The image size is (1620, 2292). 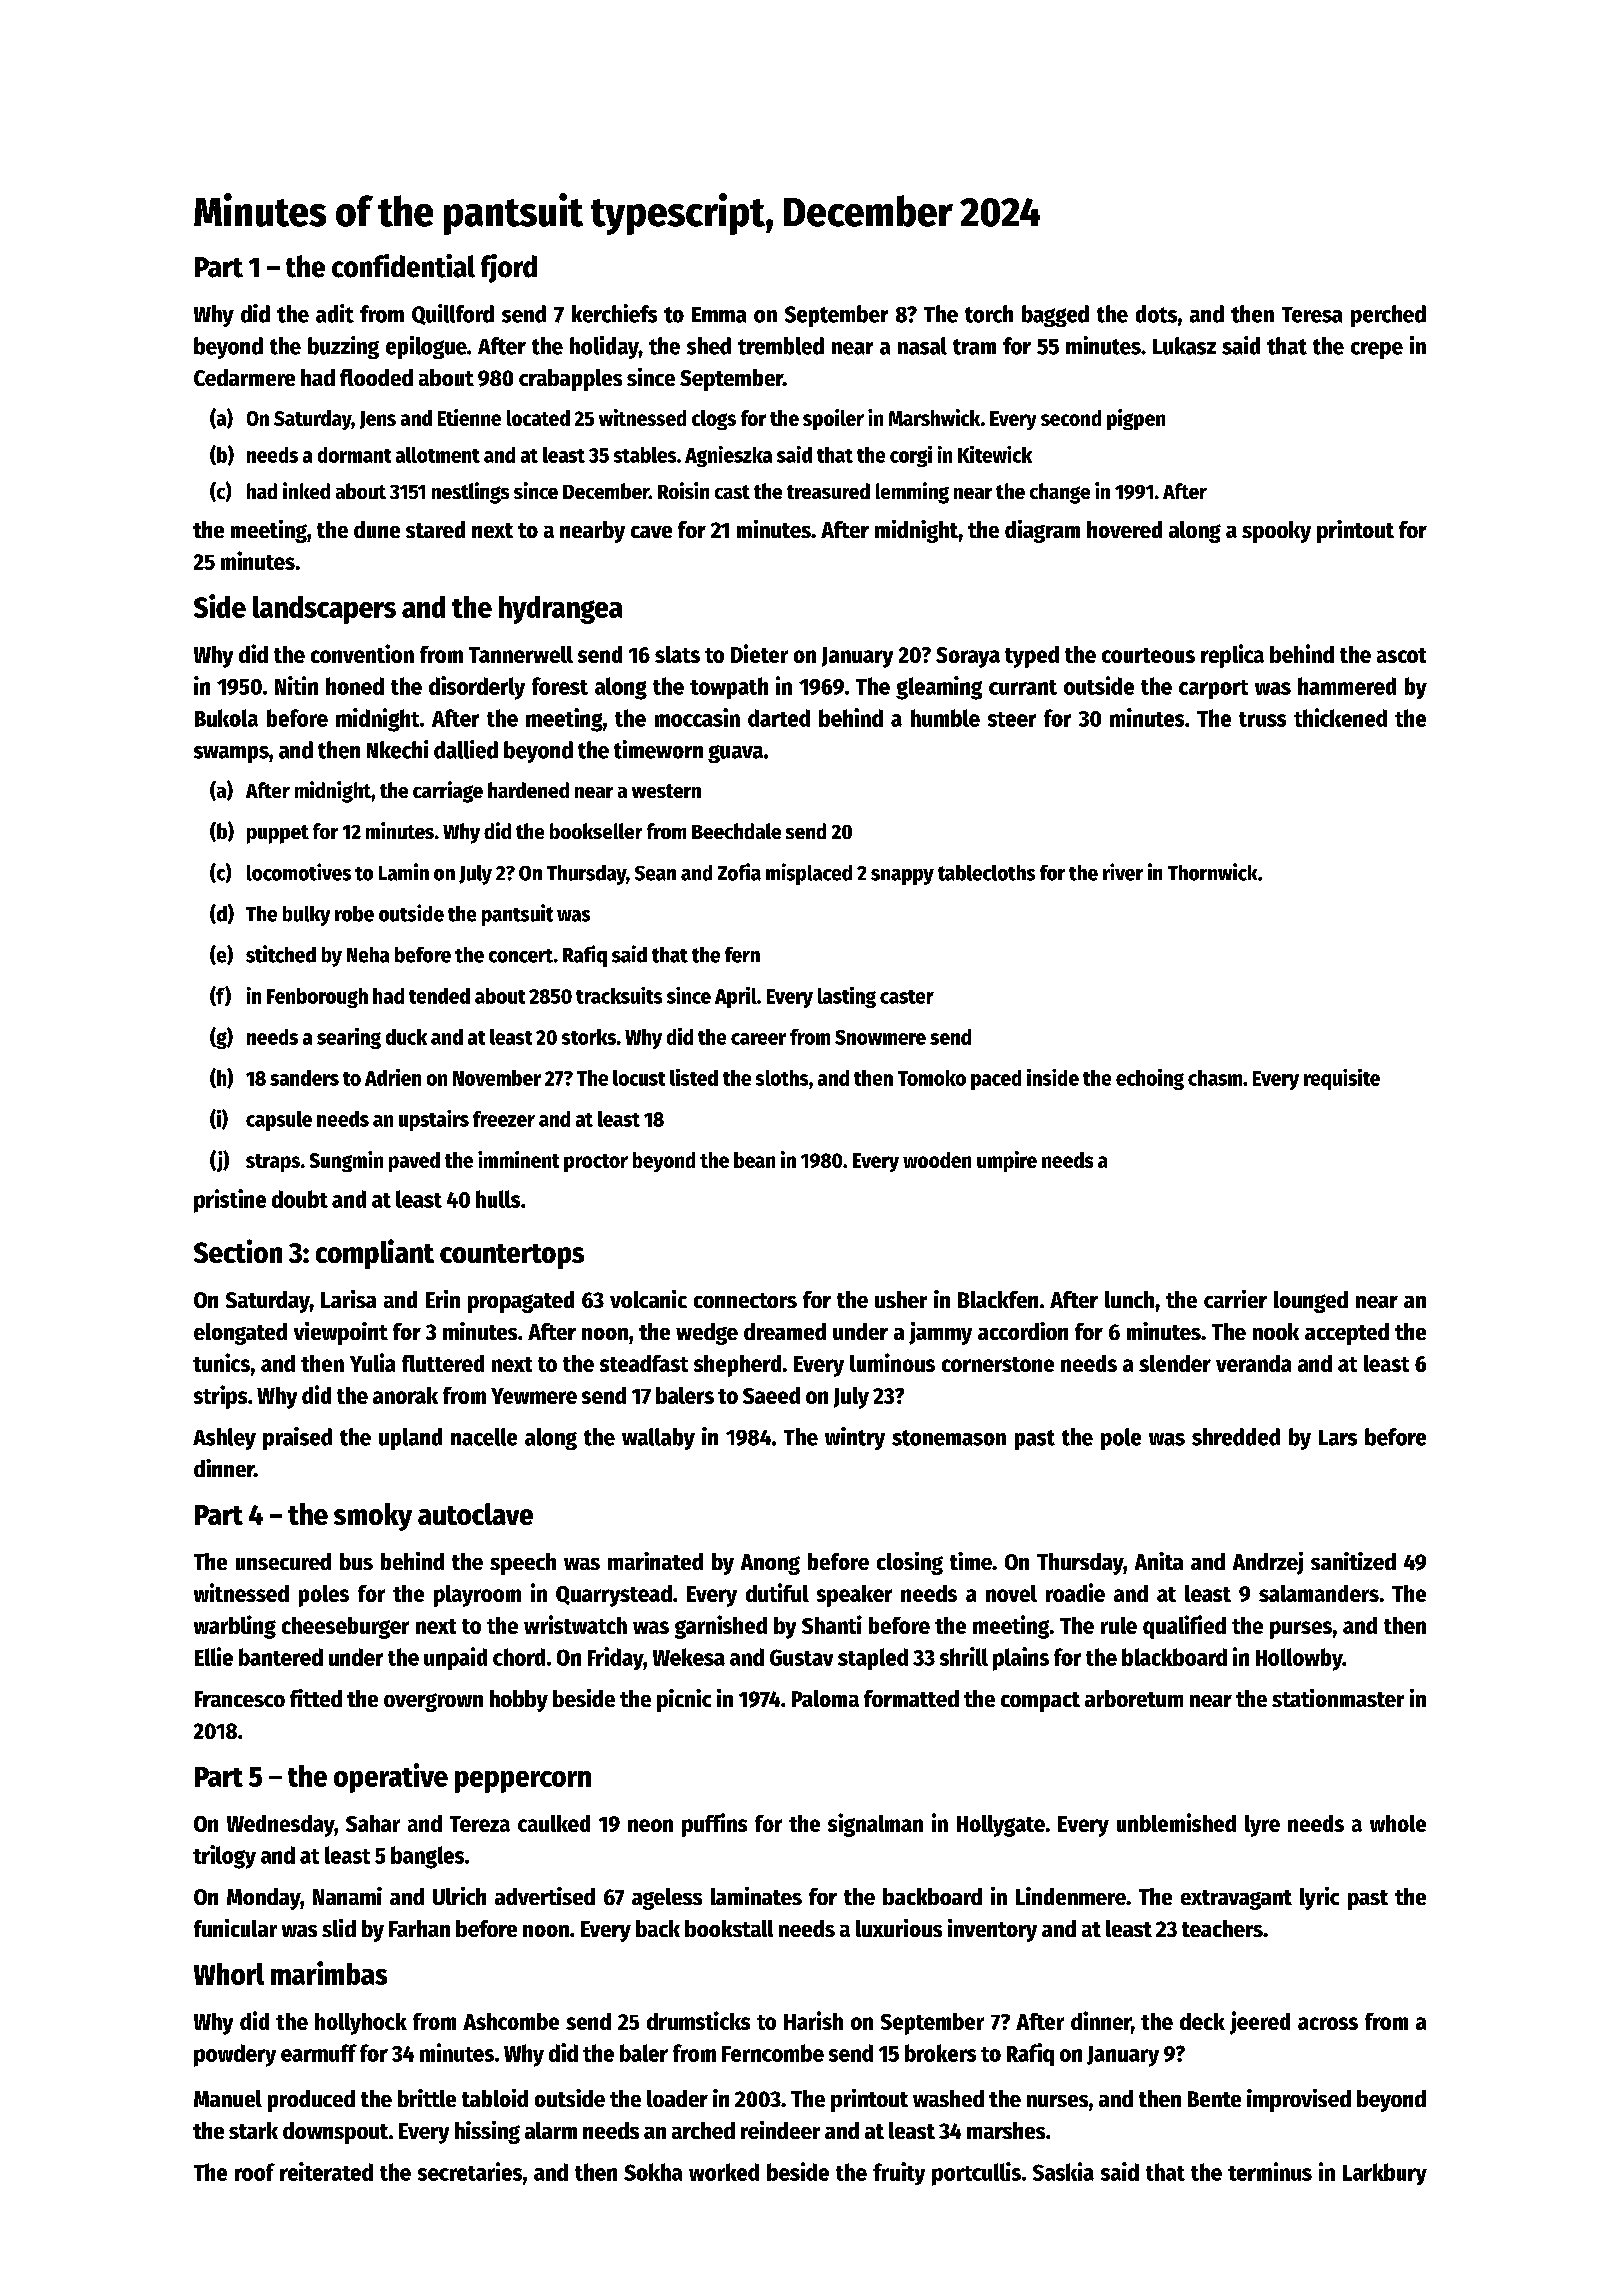 I want to click on picnic, so click(x=684, y=1700).
